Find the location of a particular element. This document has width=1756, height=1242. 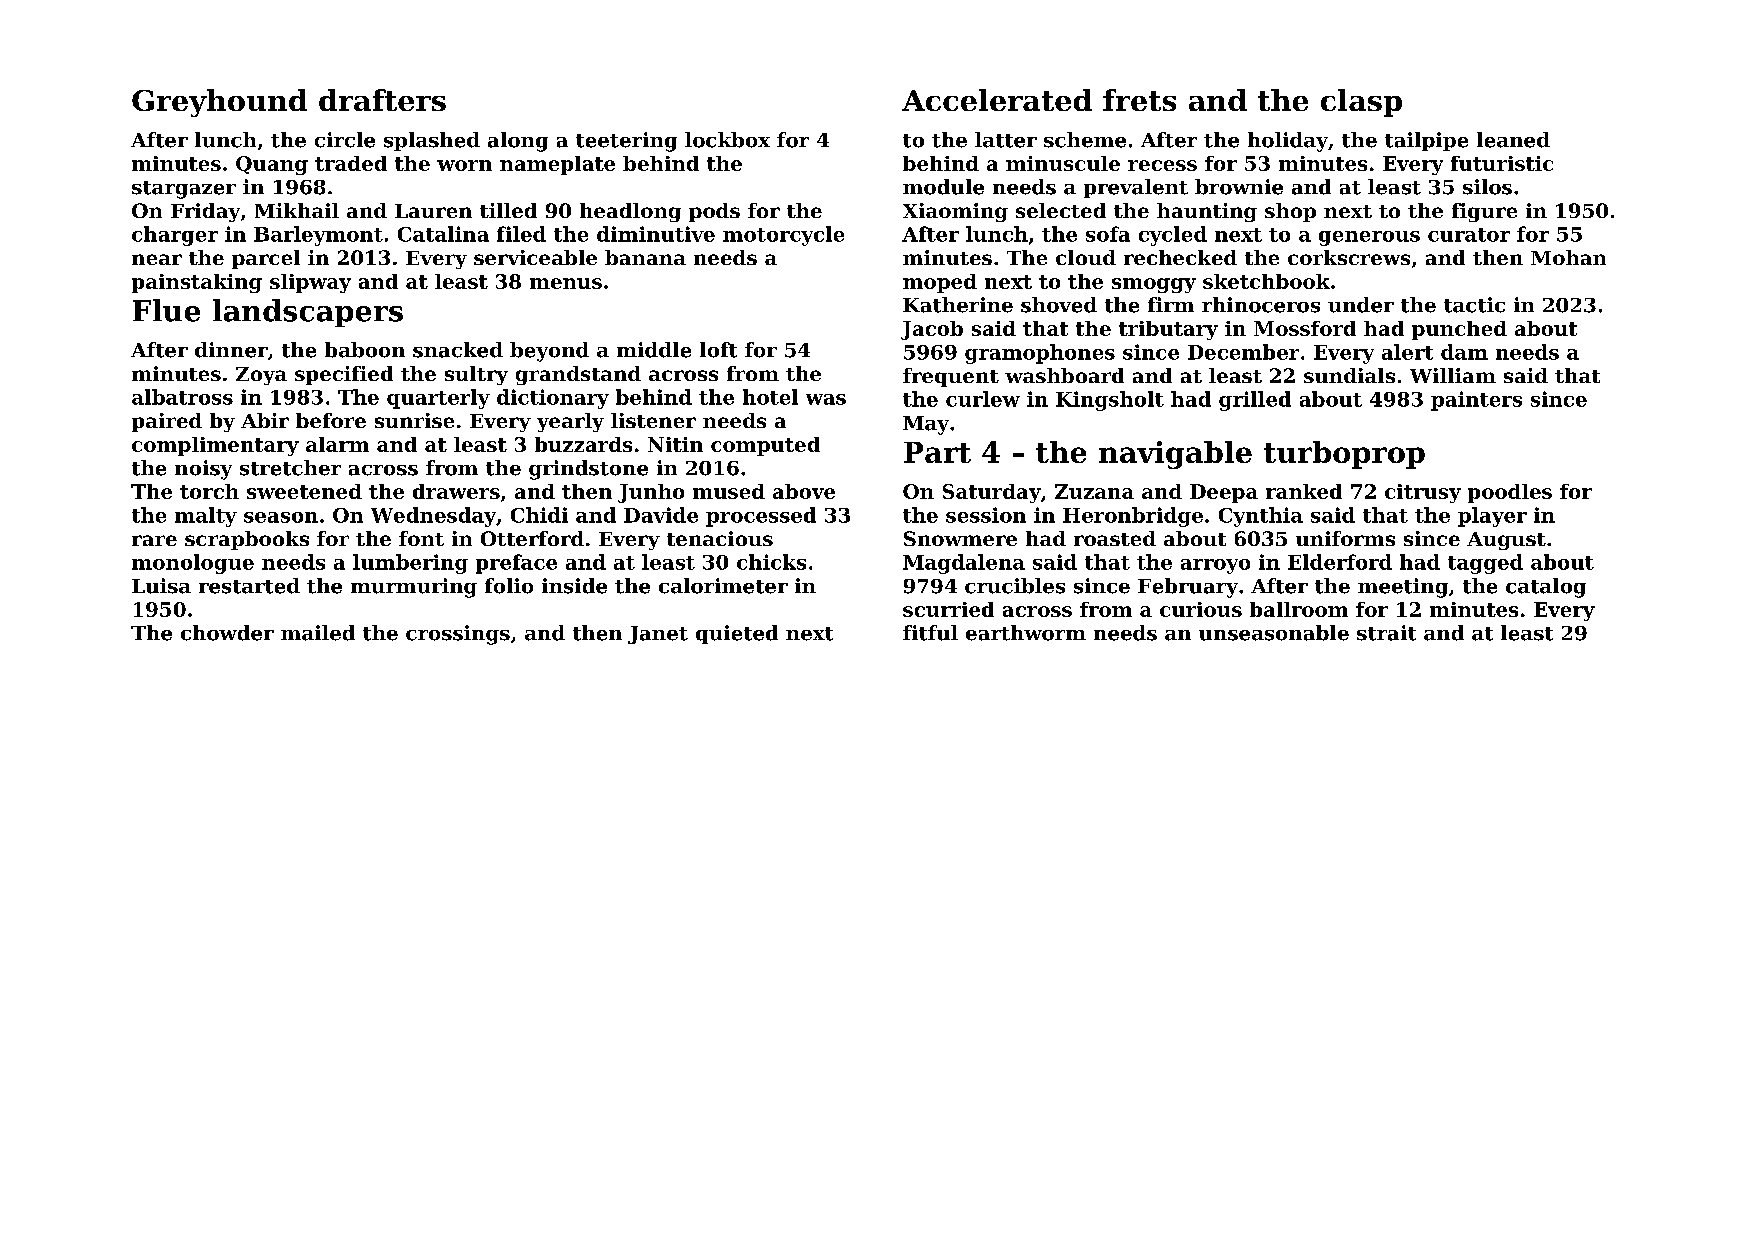

poodles is located at coordinates (1510, 493).
